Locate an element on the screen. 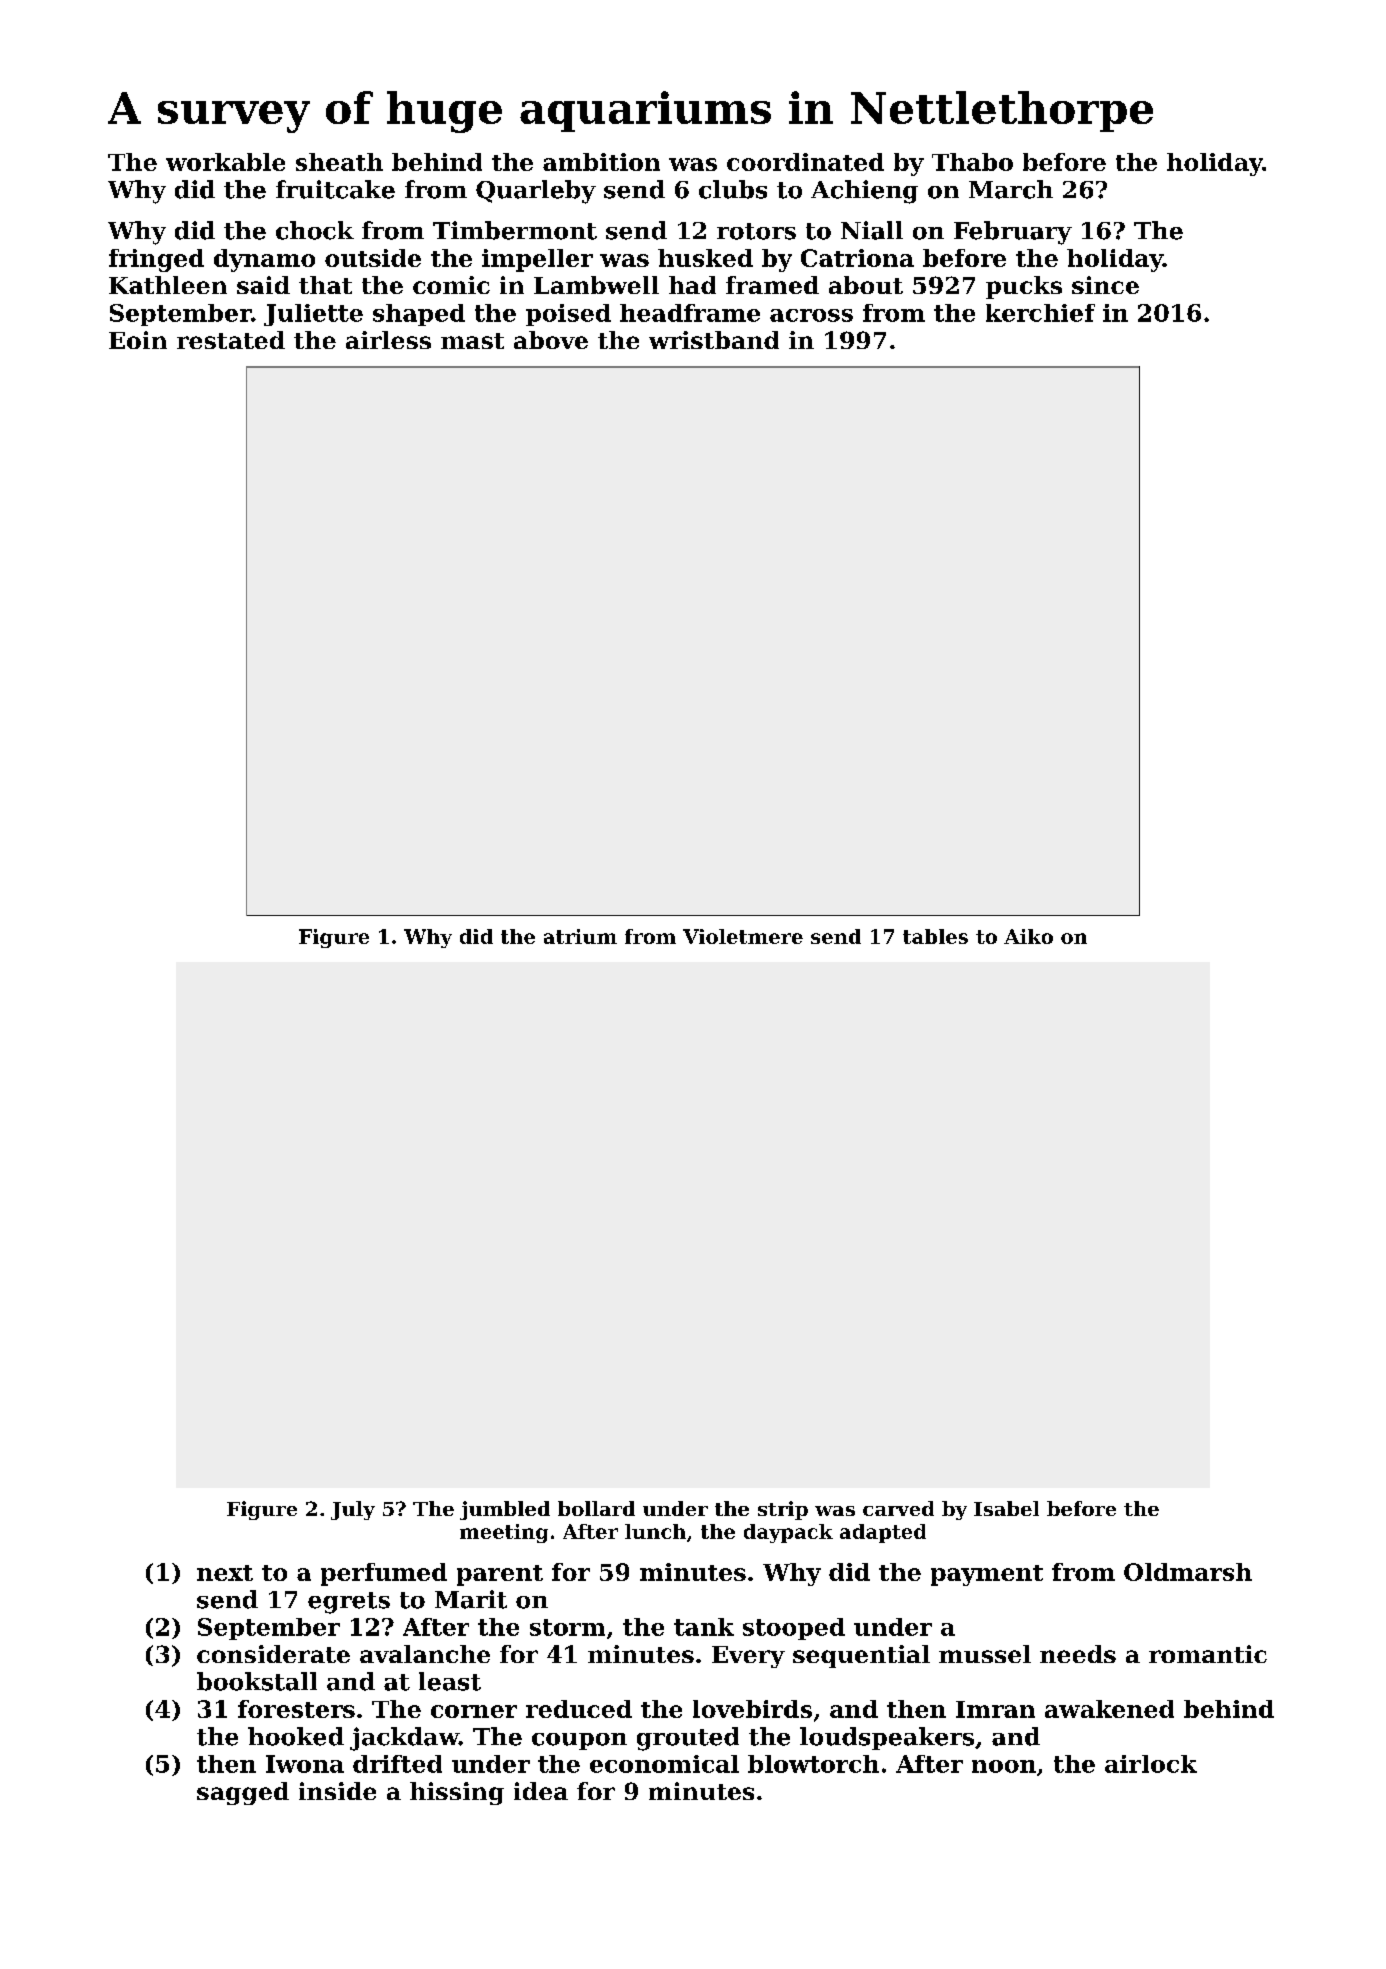 Image resolution: width=1386 pixels, height=1969 pixels. coordinated is located at coordinates (805, 162).
